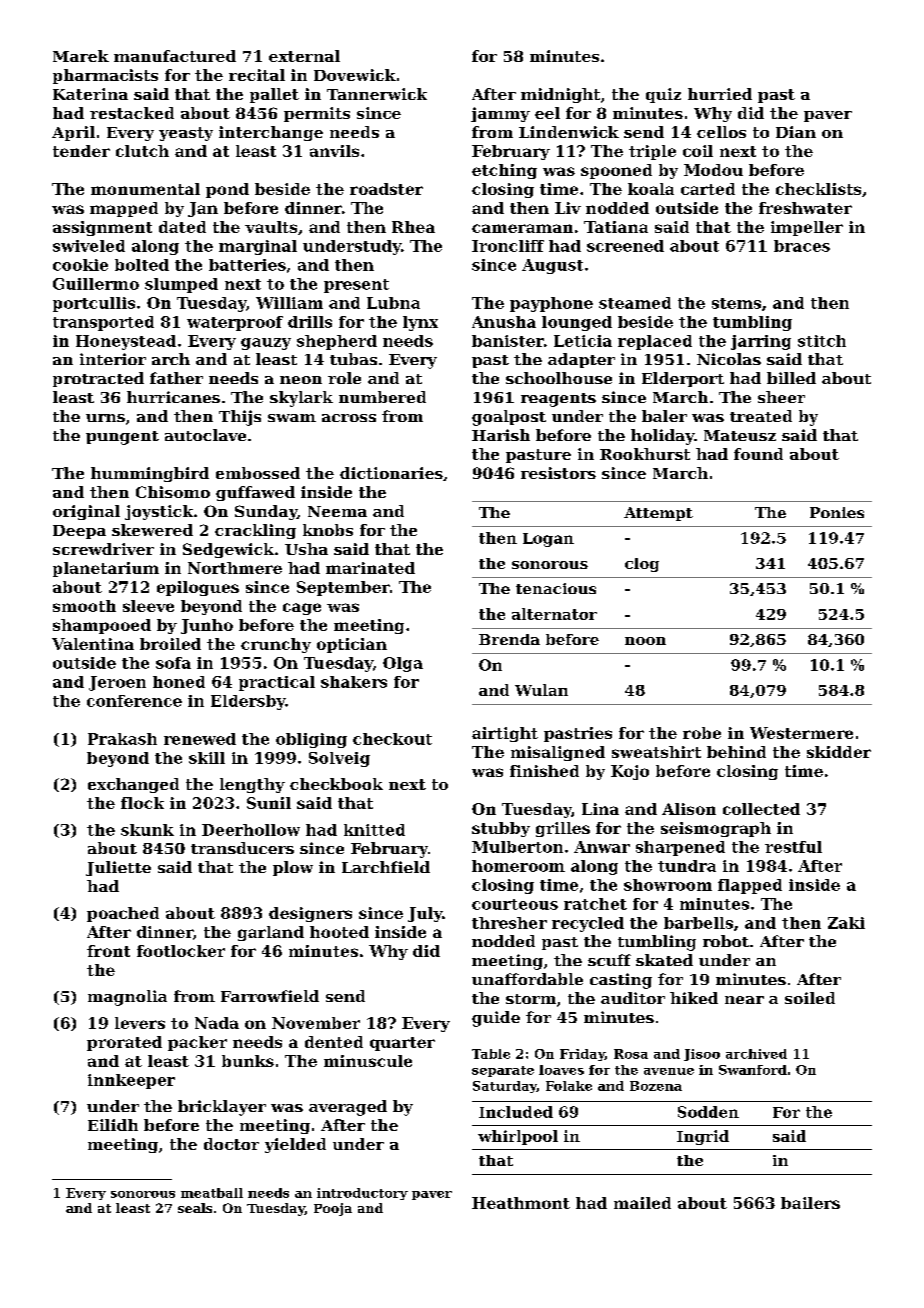 This screenshot has width=924, height=1308. What do you see at coordinates (122, 739) in the screenshot?
I see `Prakash` at bounding box center [122, 739].
